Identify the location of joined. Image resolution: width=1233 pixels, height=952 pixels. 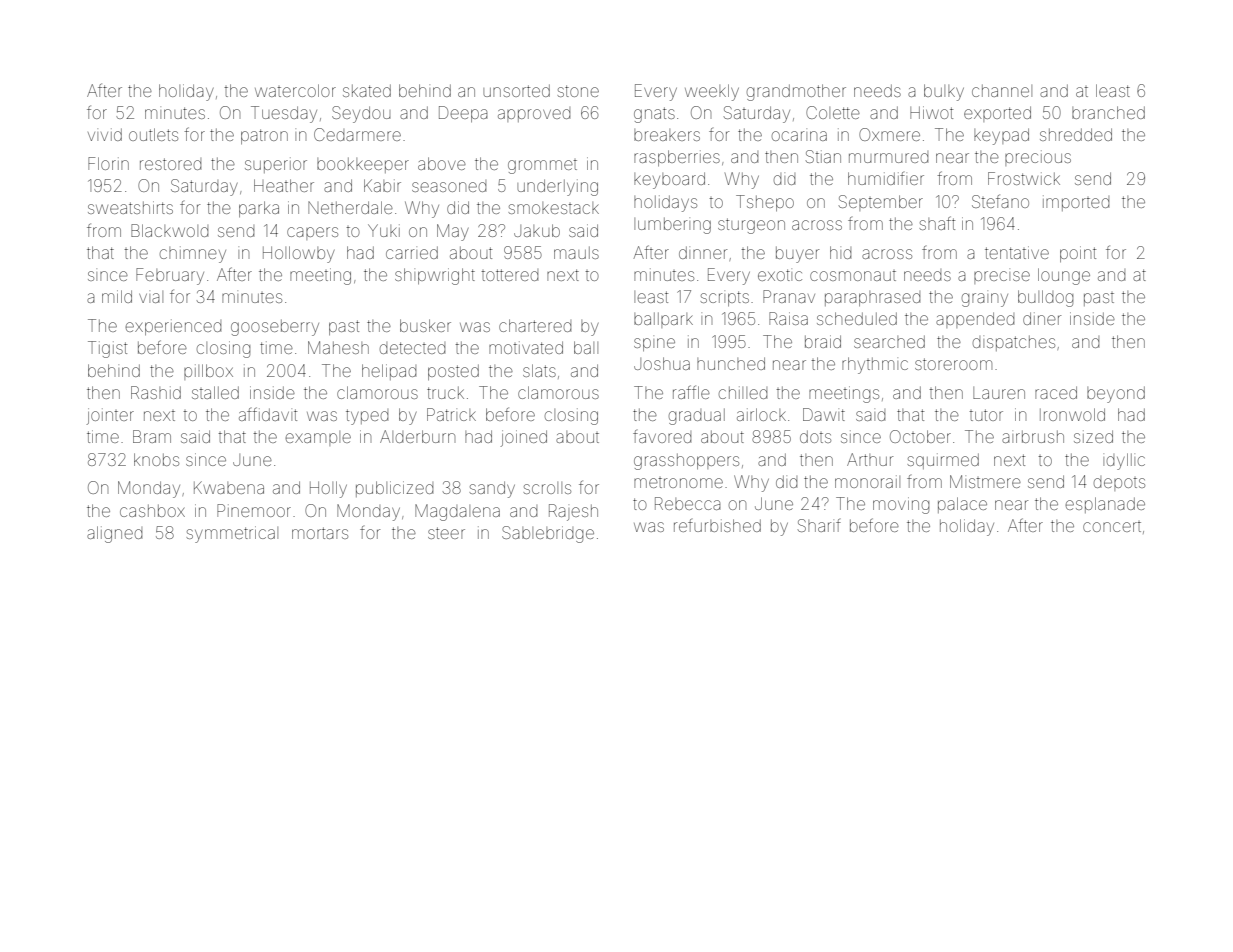
(523, 438).
